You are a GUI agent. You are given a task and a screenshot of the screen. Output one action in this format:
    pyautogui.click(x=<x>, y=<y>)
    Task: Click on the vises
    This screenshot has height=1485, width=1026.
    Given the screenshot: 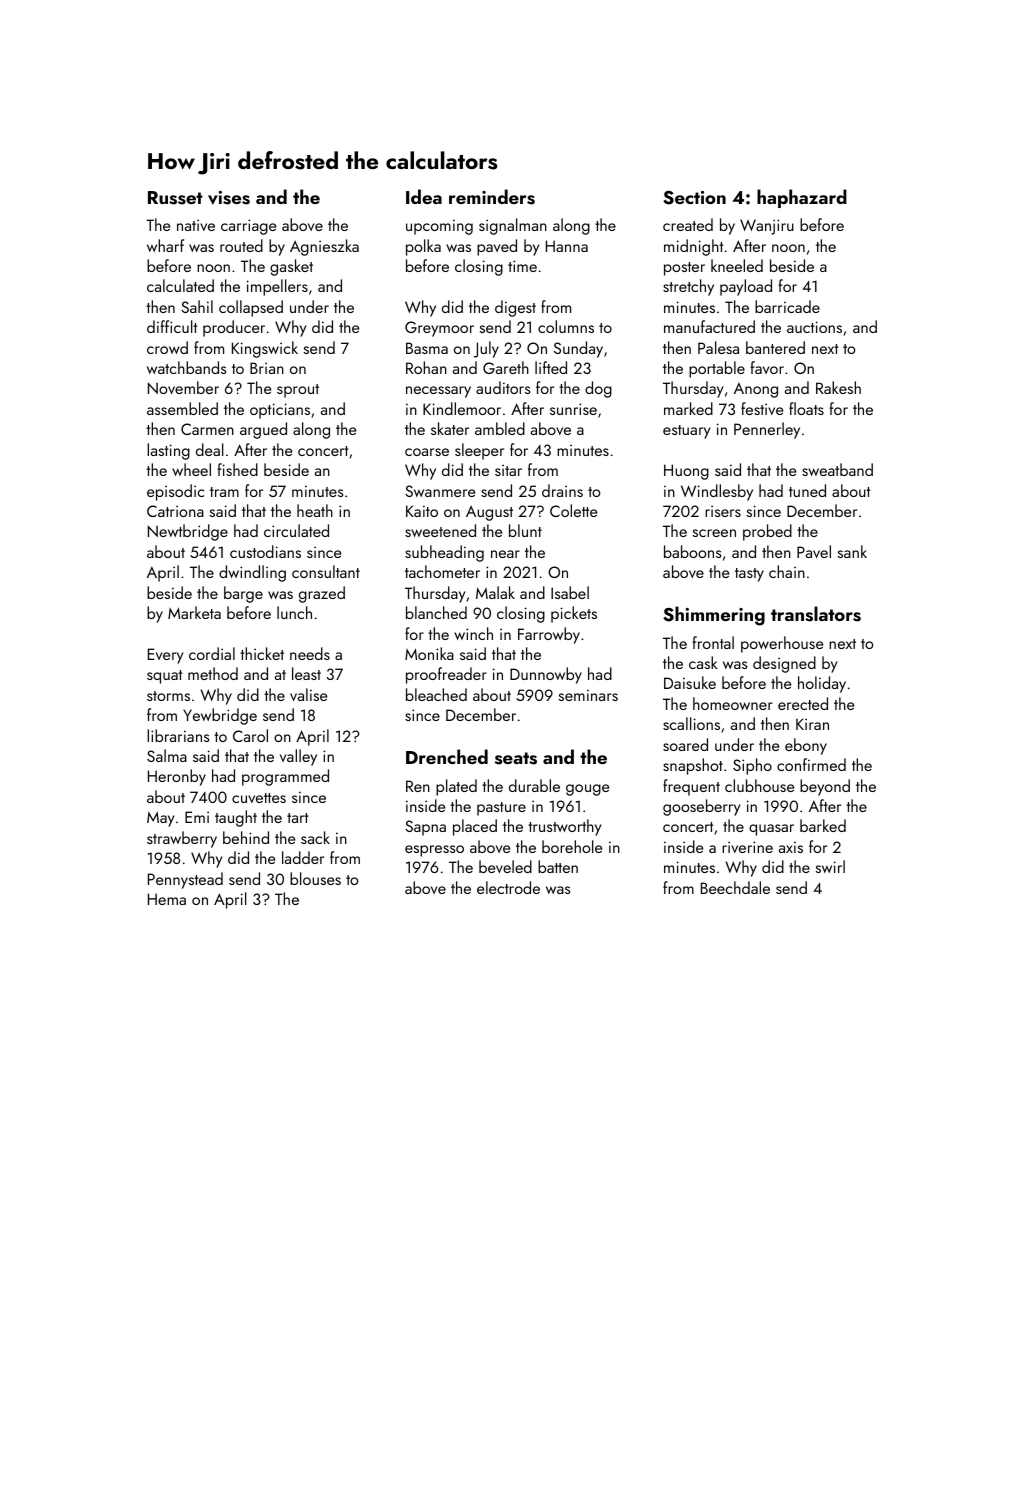 What is the action you would take?
    pyautogui.click(x=229, y=198)
